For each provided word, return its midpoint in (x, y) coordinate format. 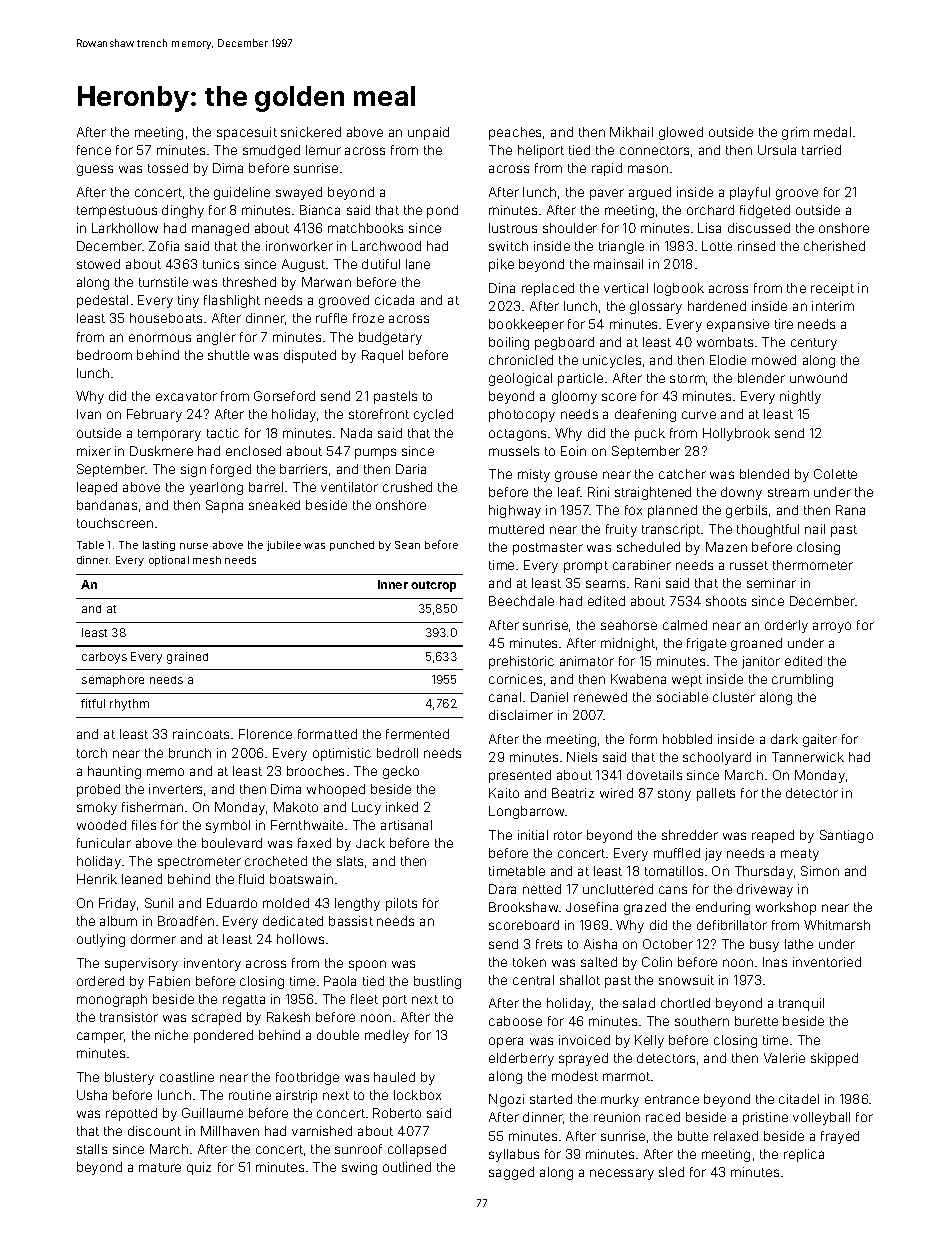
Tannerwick (808, 757)
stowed (98, 264)
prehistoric (521, 662)
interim (833, 306)
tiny (188, 301)
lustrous (513, 228)
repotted (131, 1114)
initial (533, 835)
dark (784, 739)
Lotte (717, 246)
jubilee (284, 546)
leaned (142, 879)
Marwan (326, 282)
